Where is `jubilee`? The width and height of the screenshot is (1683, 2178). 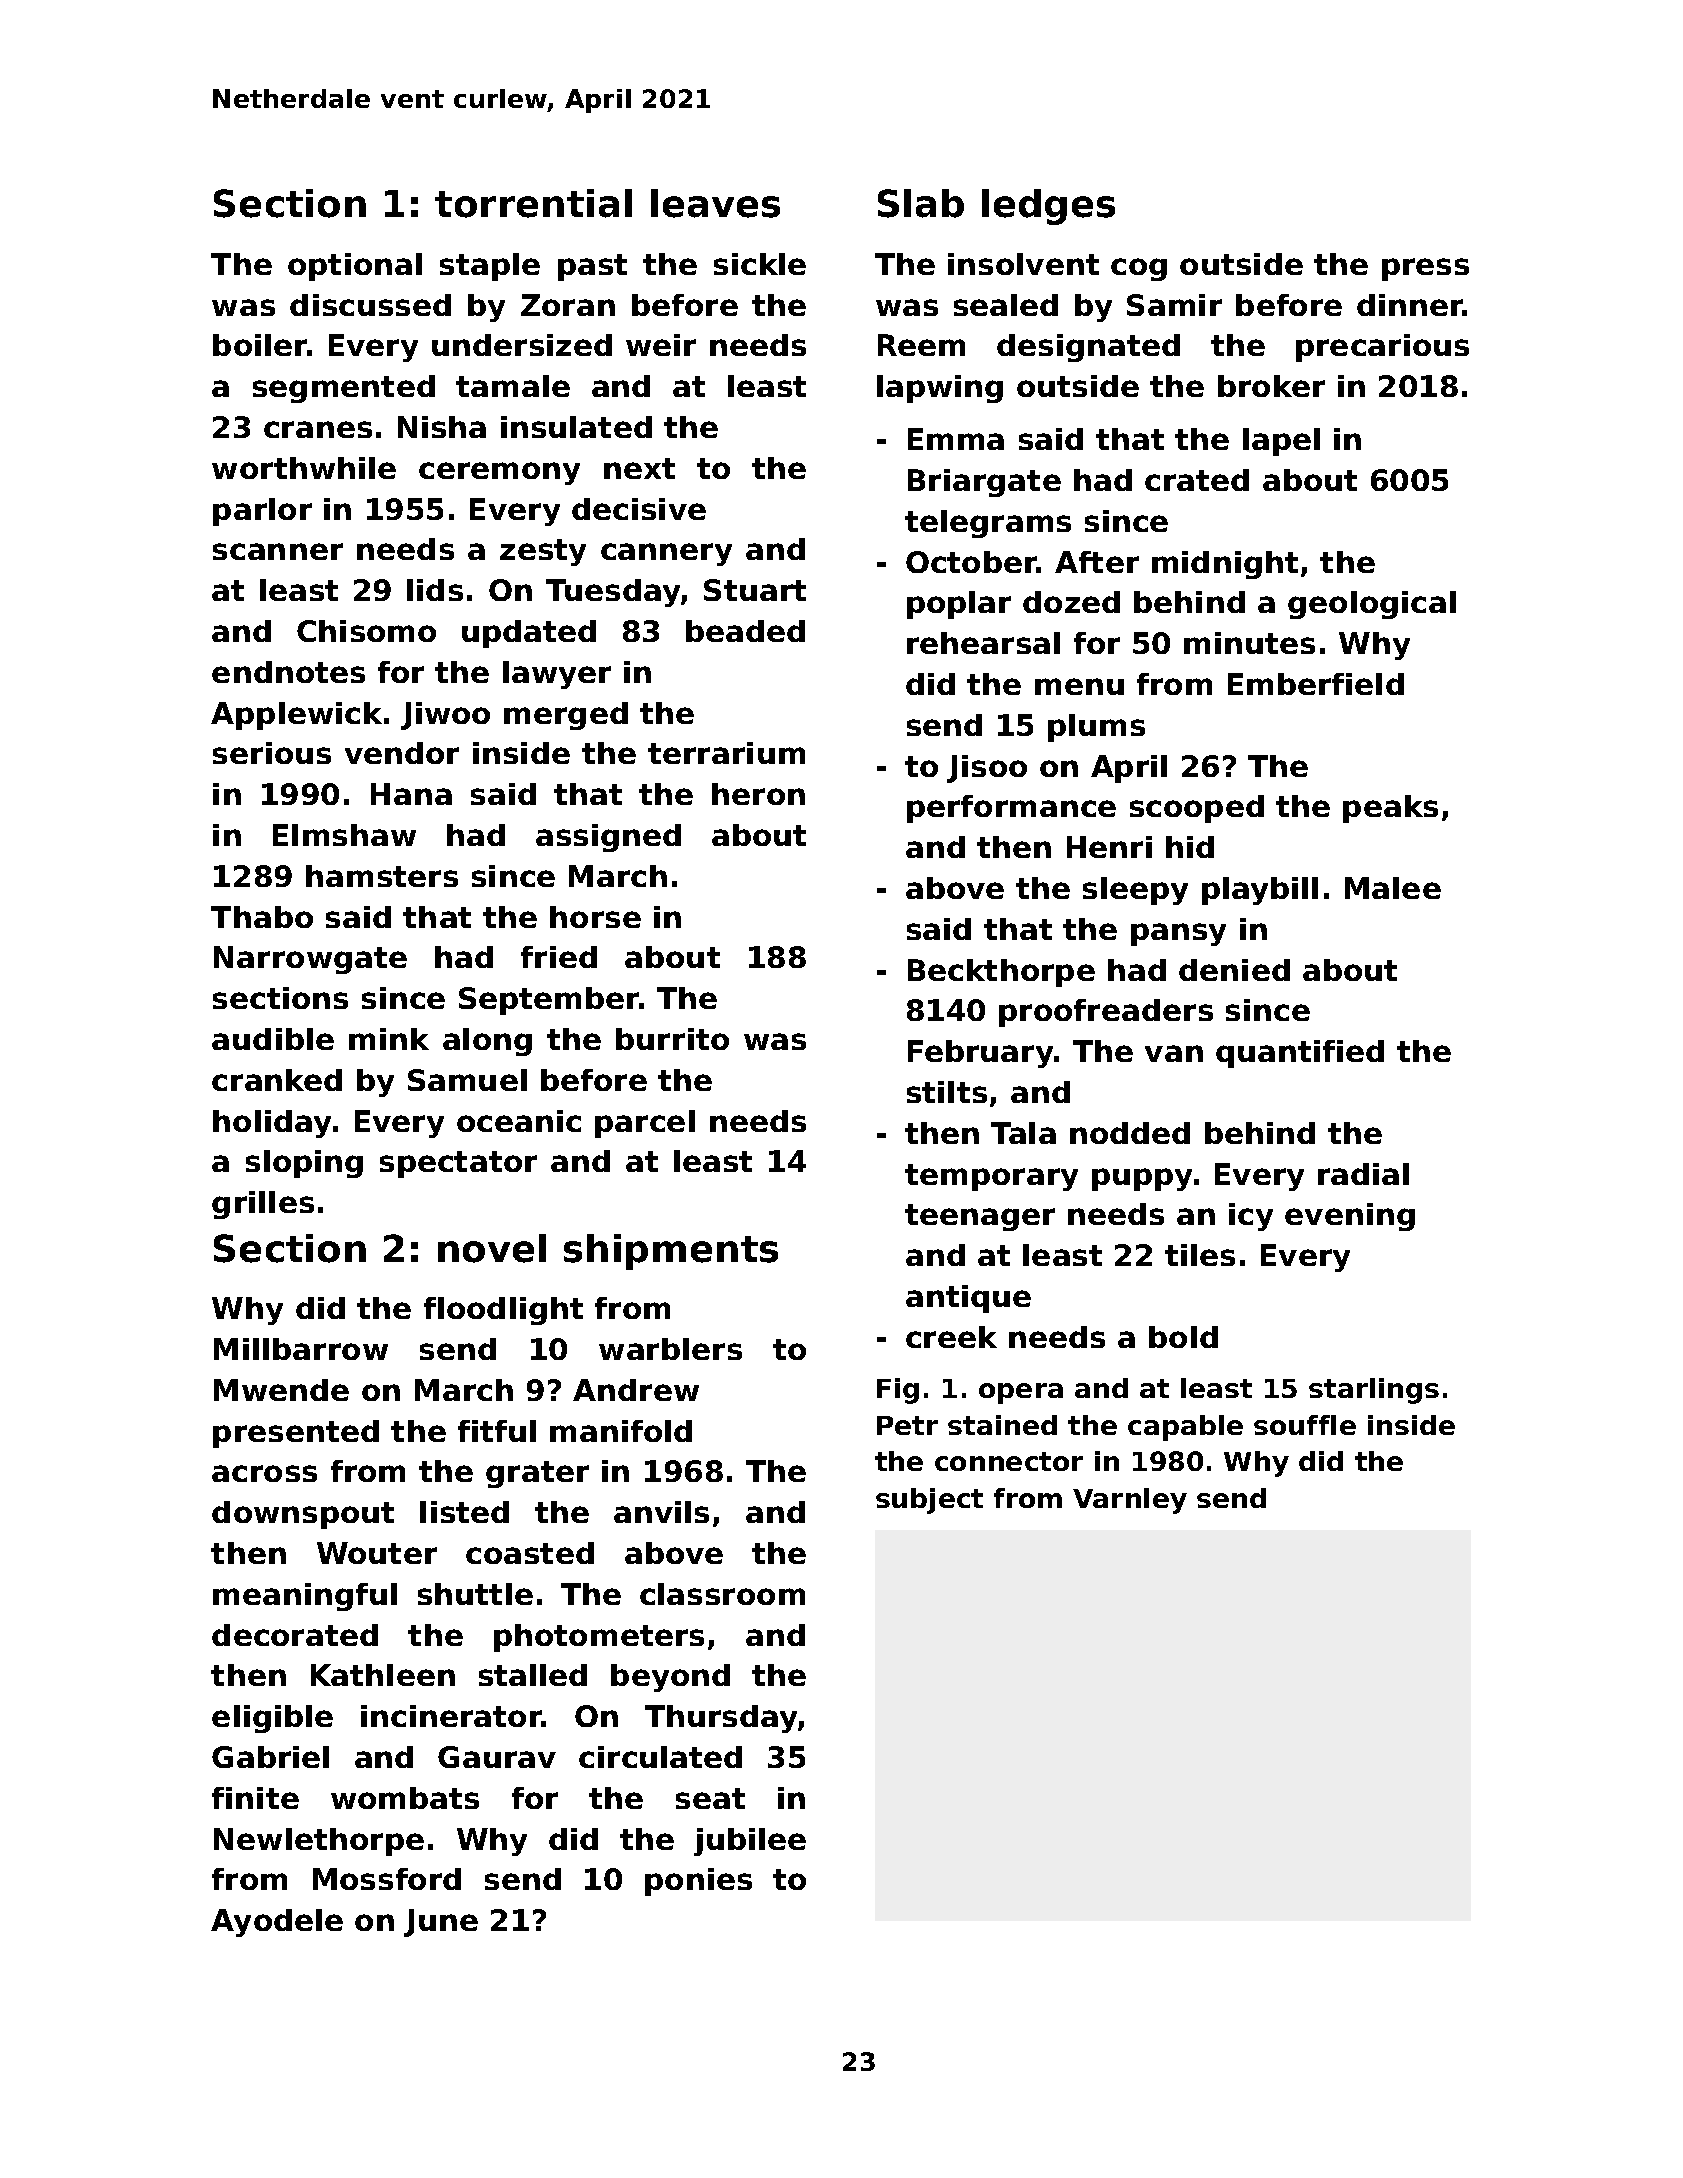
jubilee is located at coordinates (750, 1842).
